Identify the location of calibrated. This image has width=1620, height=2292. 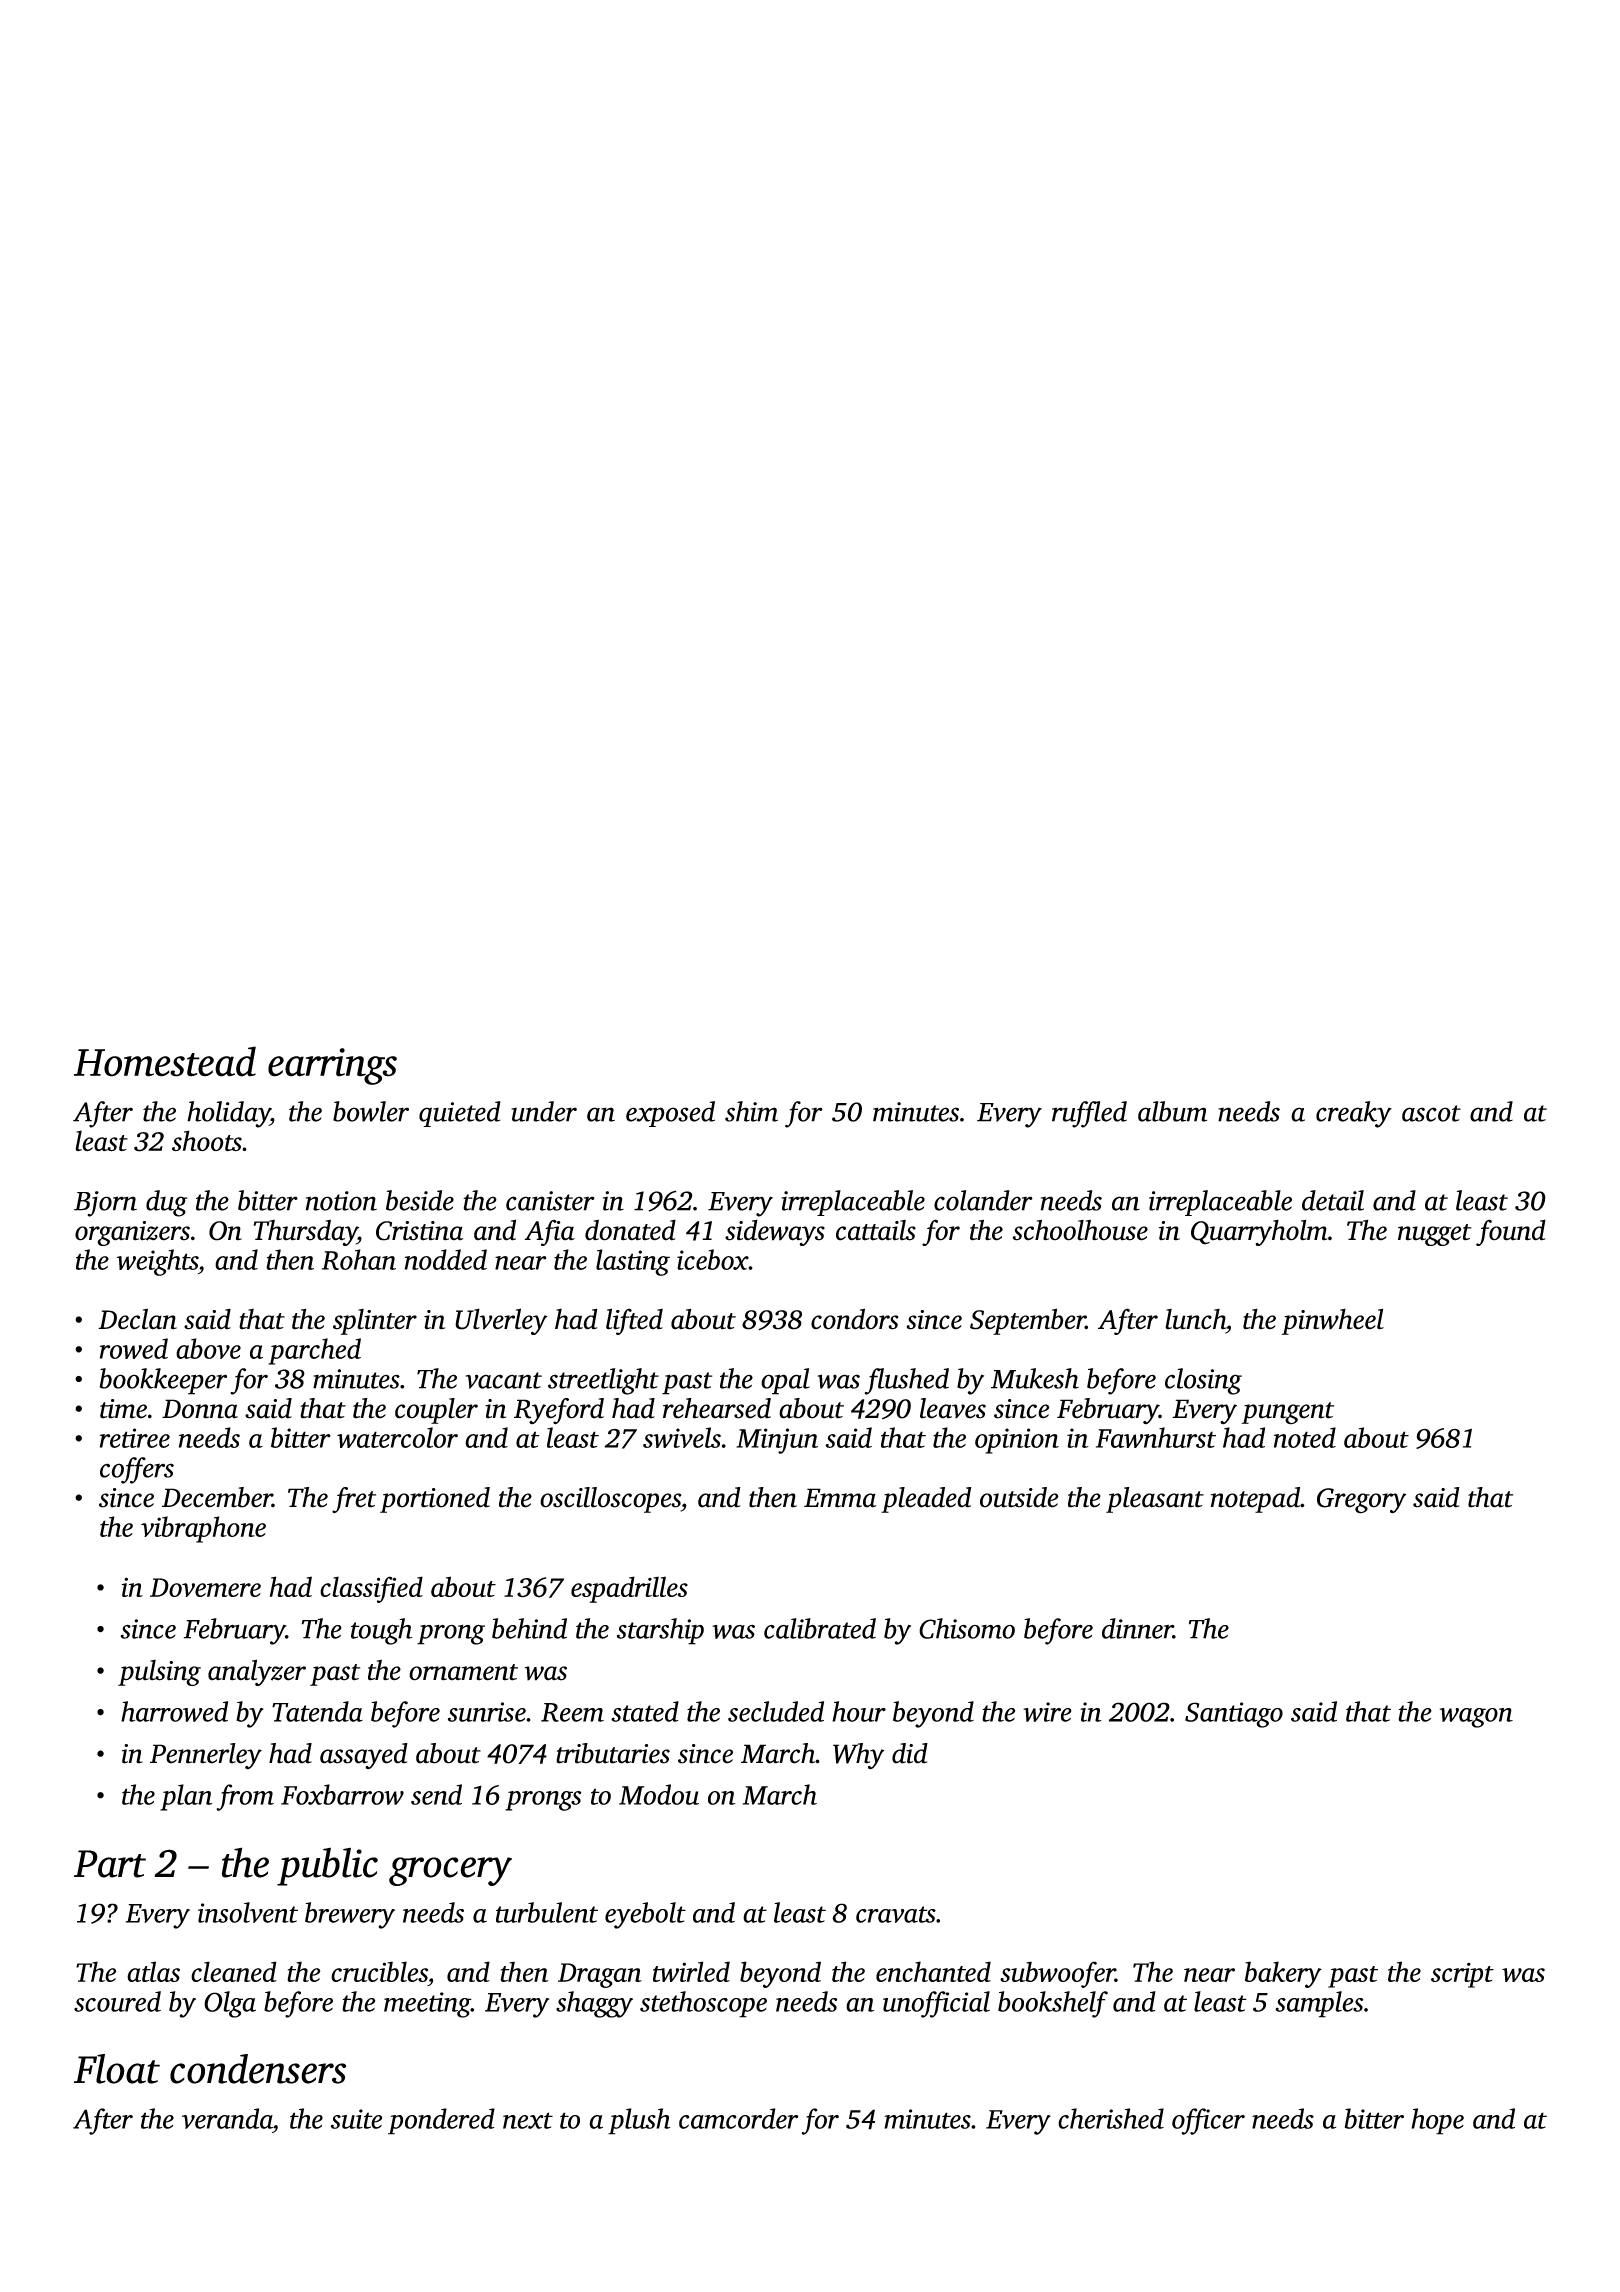
(820, 1628).
